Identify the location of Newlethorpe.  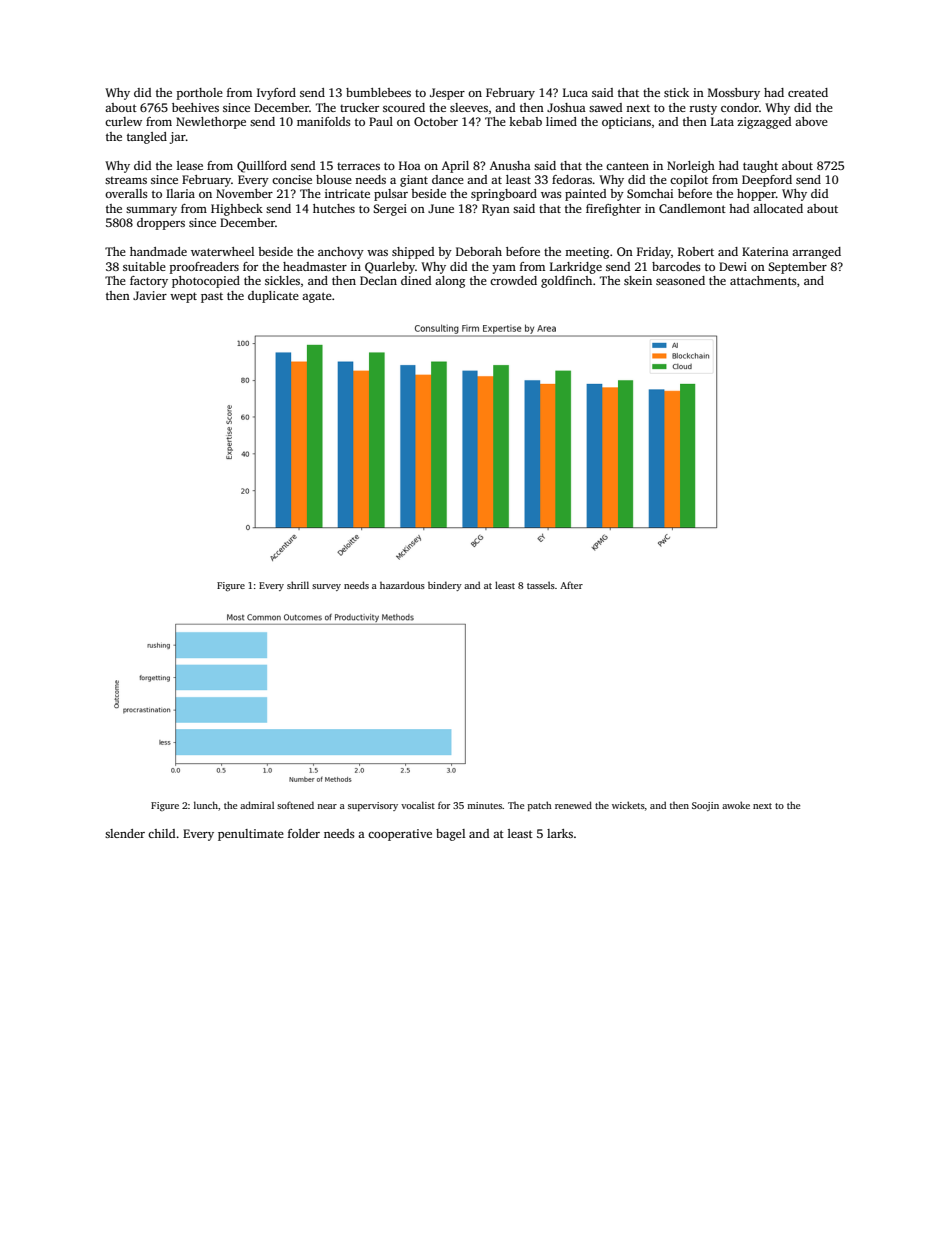
(211, 123).
